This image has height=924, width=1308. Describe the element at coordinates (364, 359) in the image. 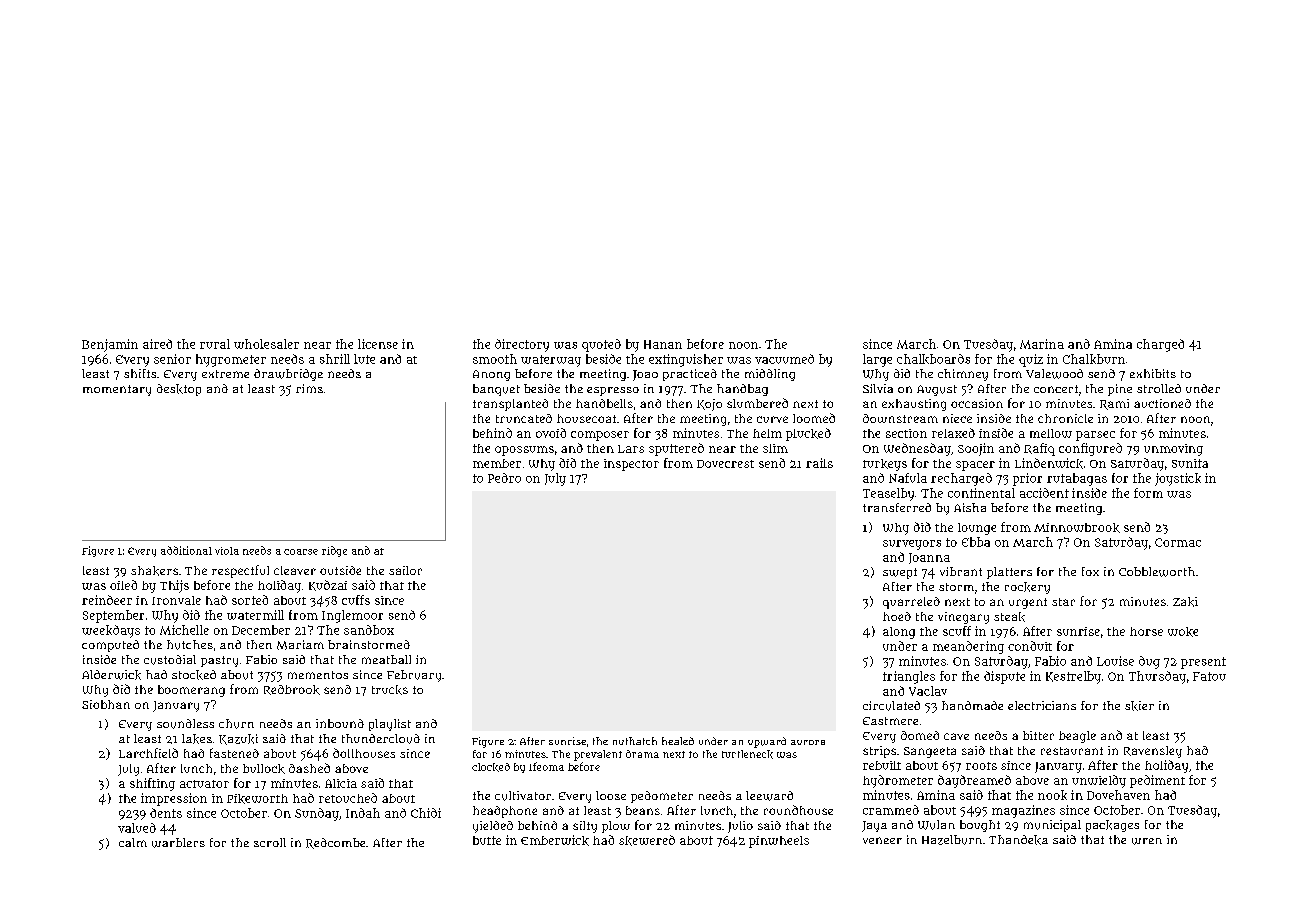

I see `lute` at that location.
